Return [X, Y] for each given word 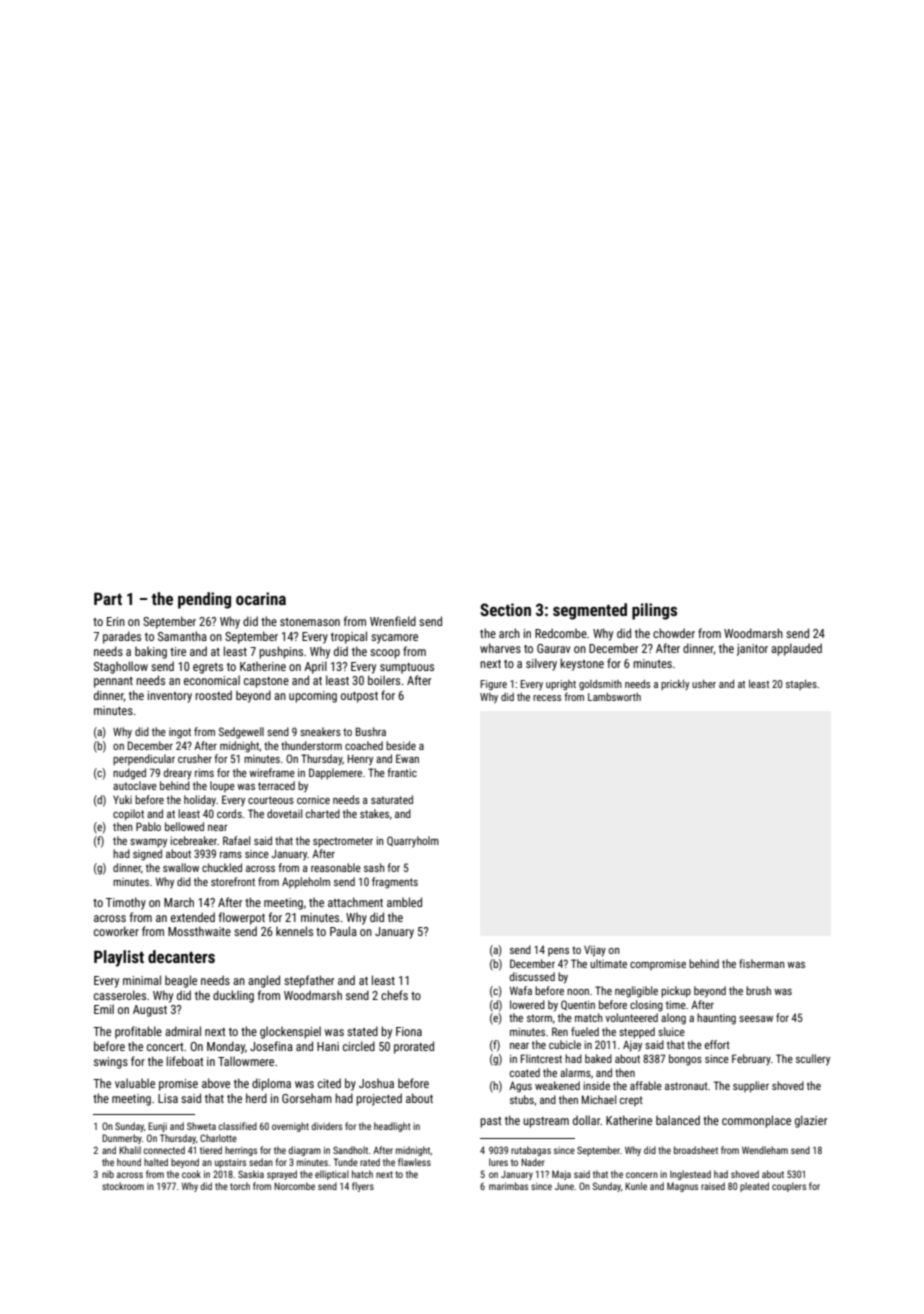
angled [264, 981]
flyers [363, 1187]
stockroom [123, 1186]
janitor [752, 650]
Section [505, 609]
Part [108, 598]
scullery [813, 1060]
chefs [394, 995]
